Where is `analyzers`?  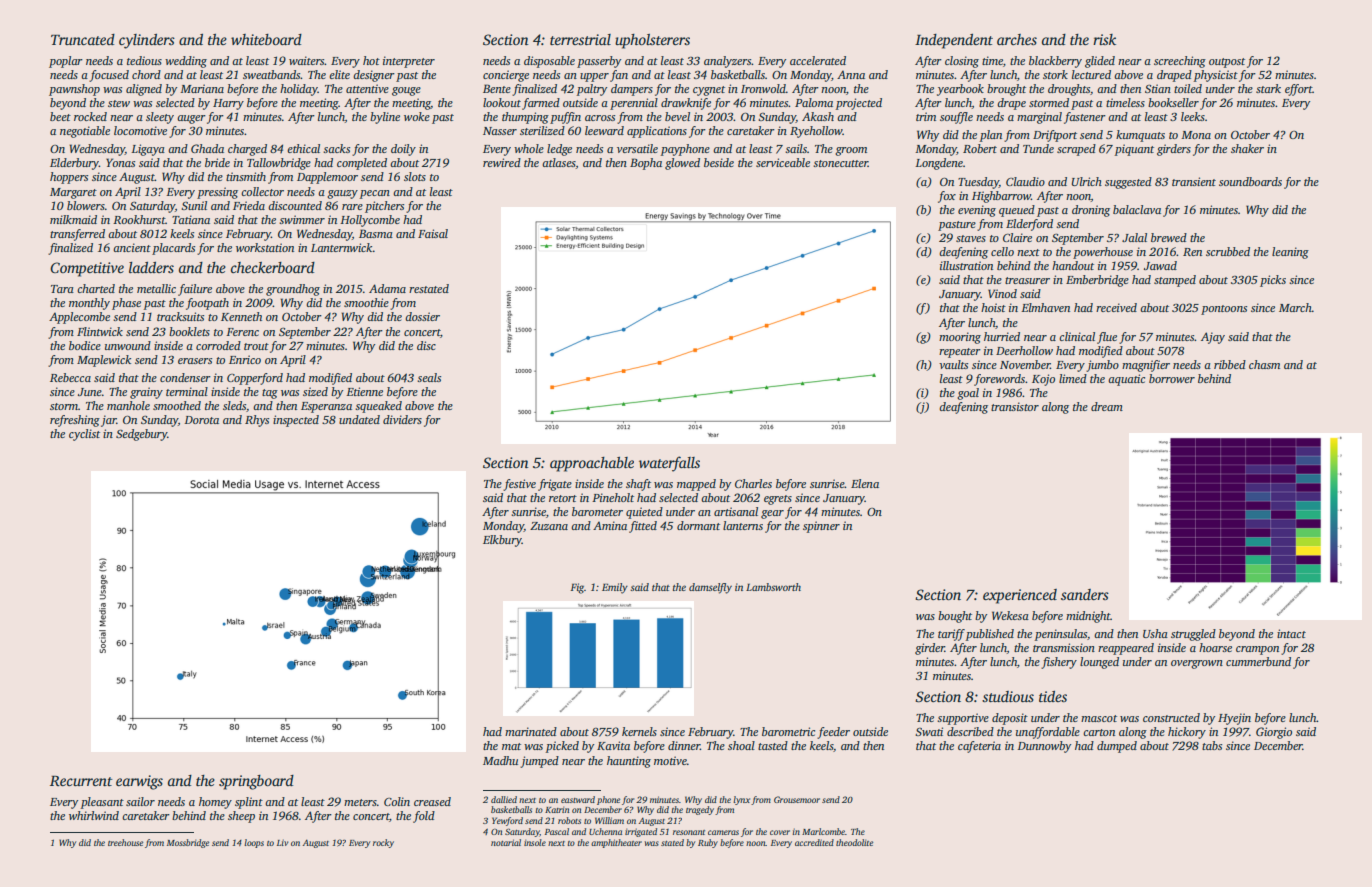
analyzers is located at coordinates (727, 62).
